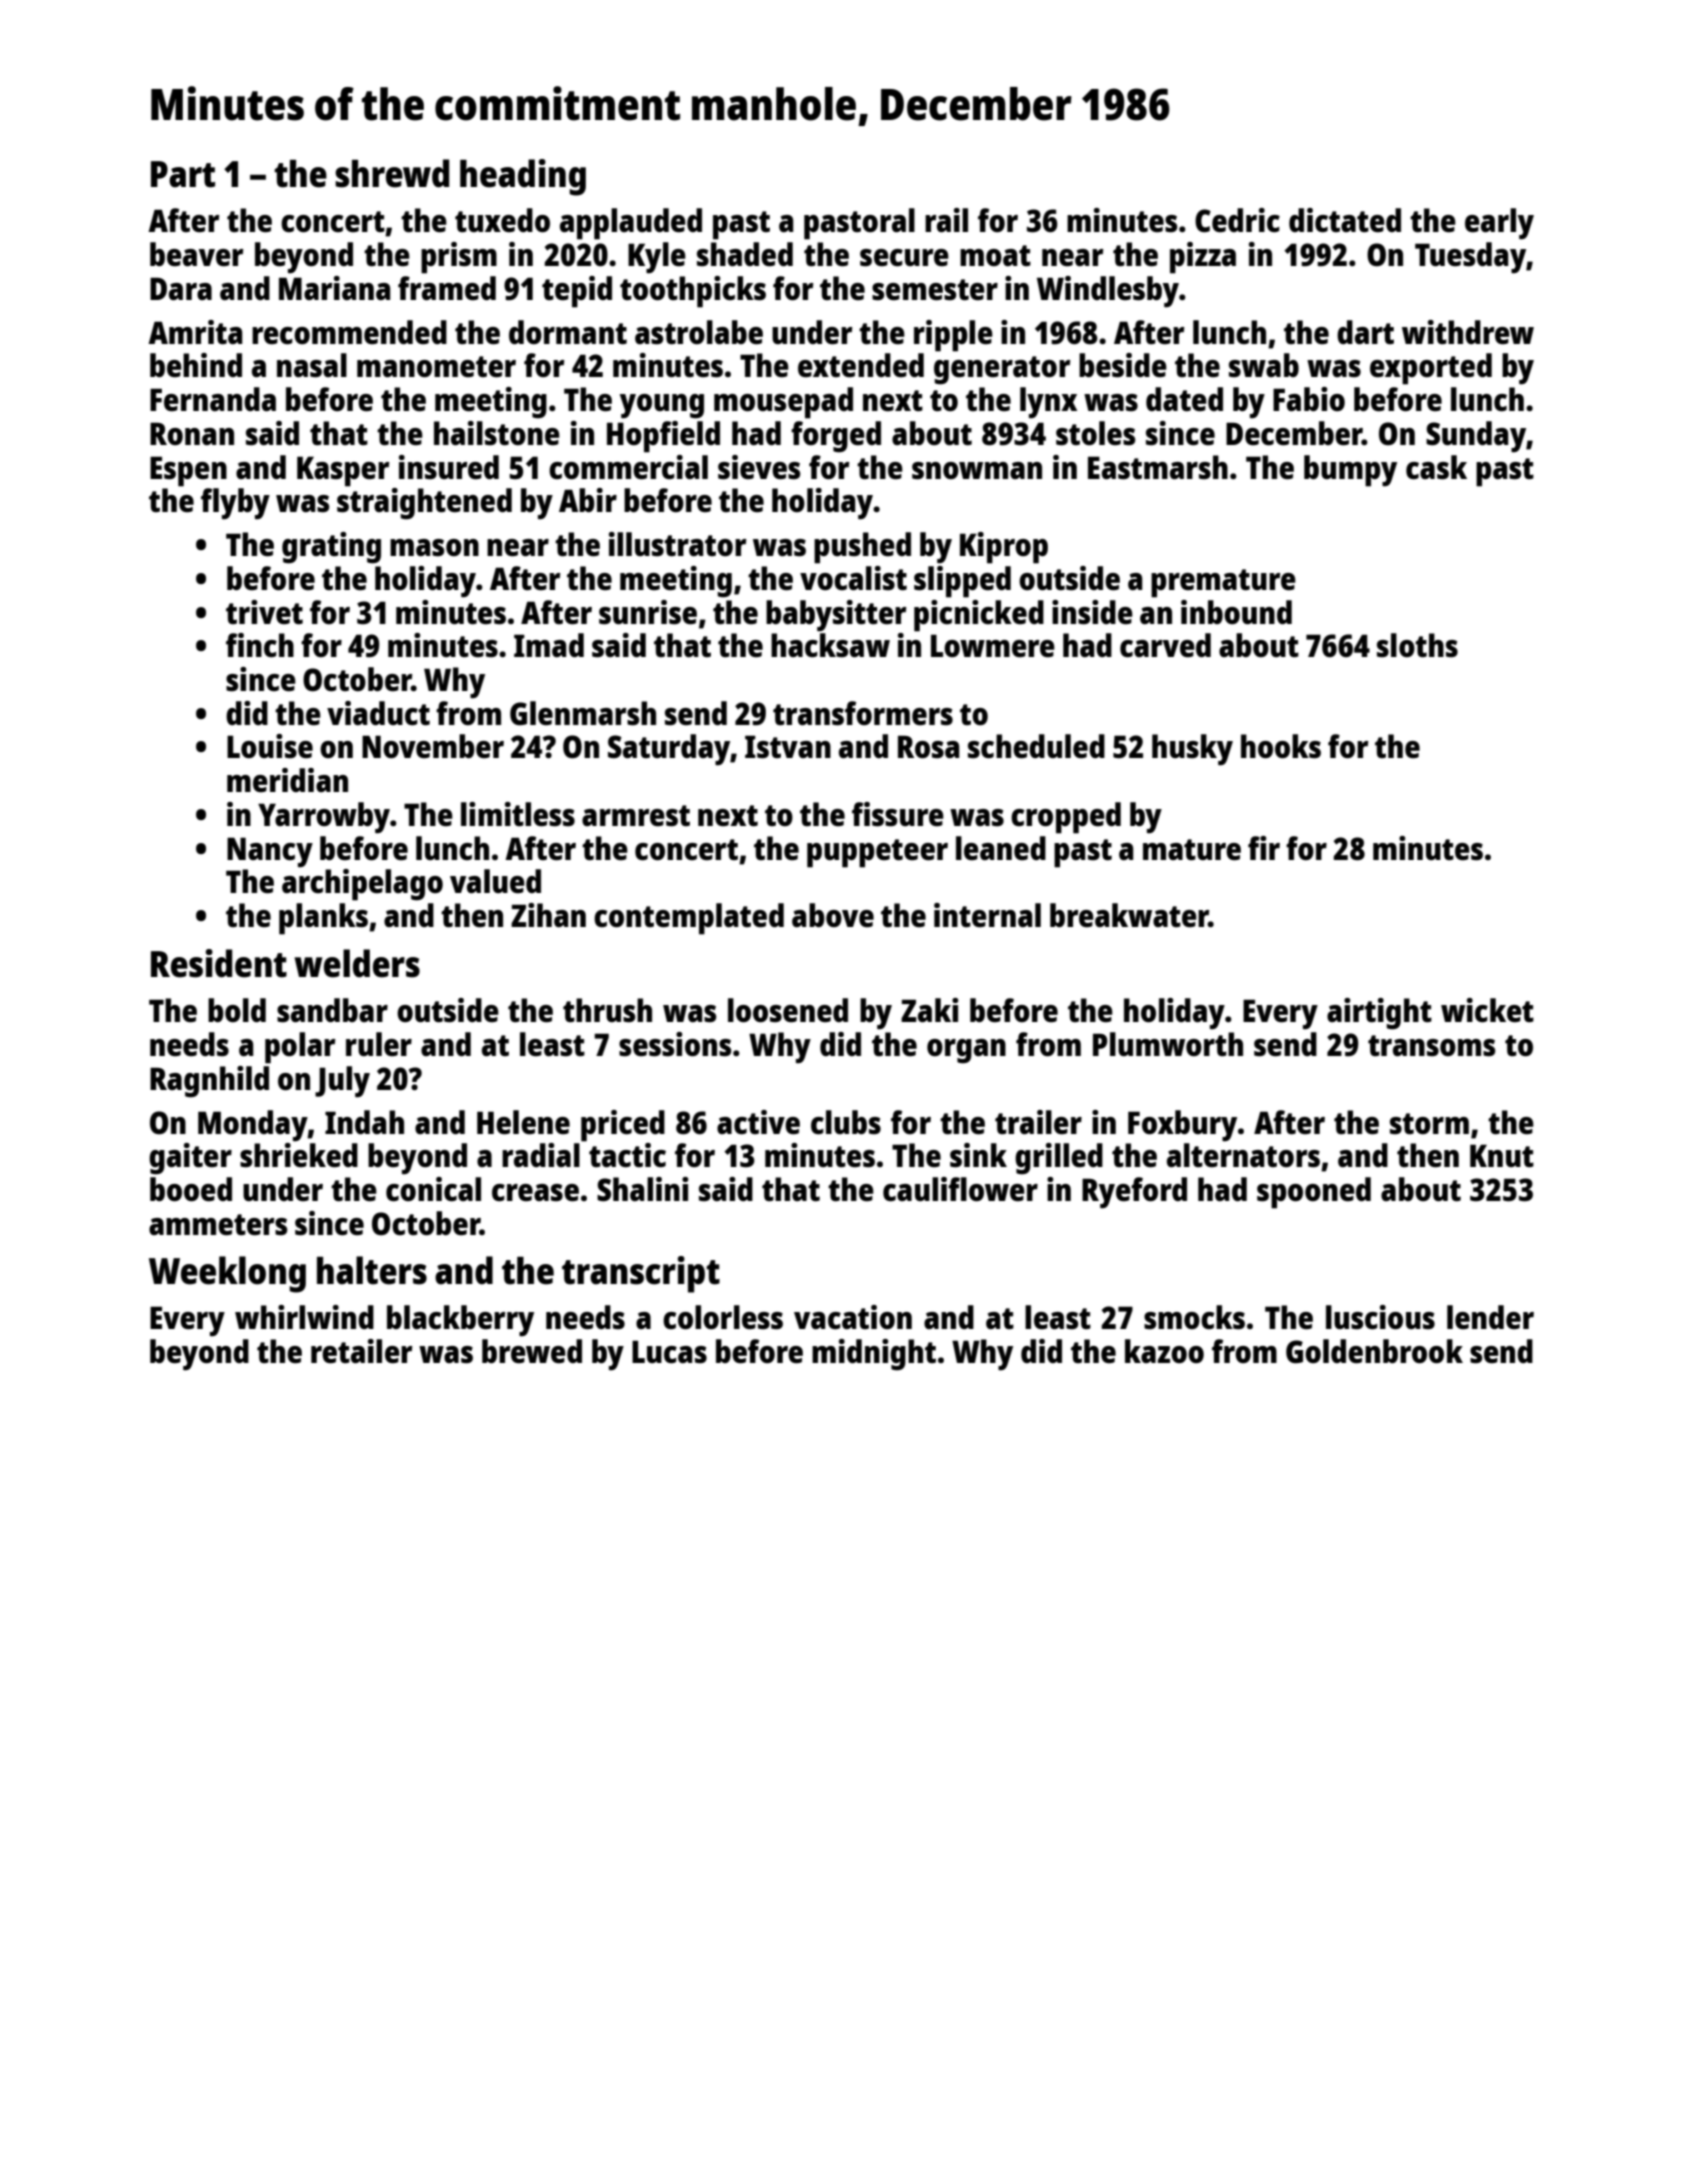 This document has height=2178, width=1683. What do you see at coordinates (183, 174) in the document?
I see `Part` at bounding box center [183, 174].
